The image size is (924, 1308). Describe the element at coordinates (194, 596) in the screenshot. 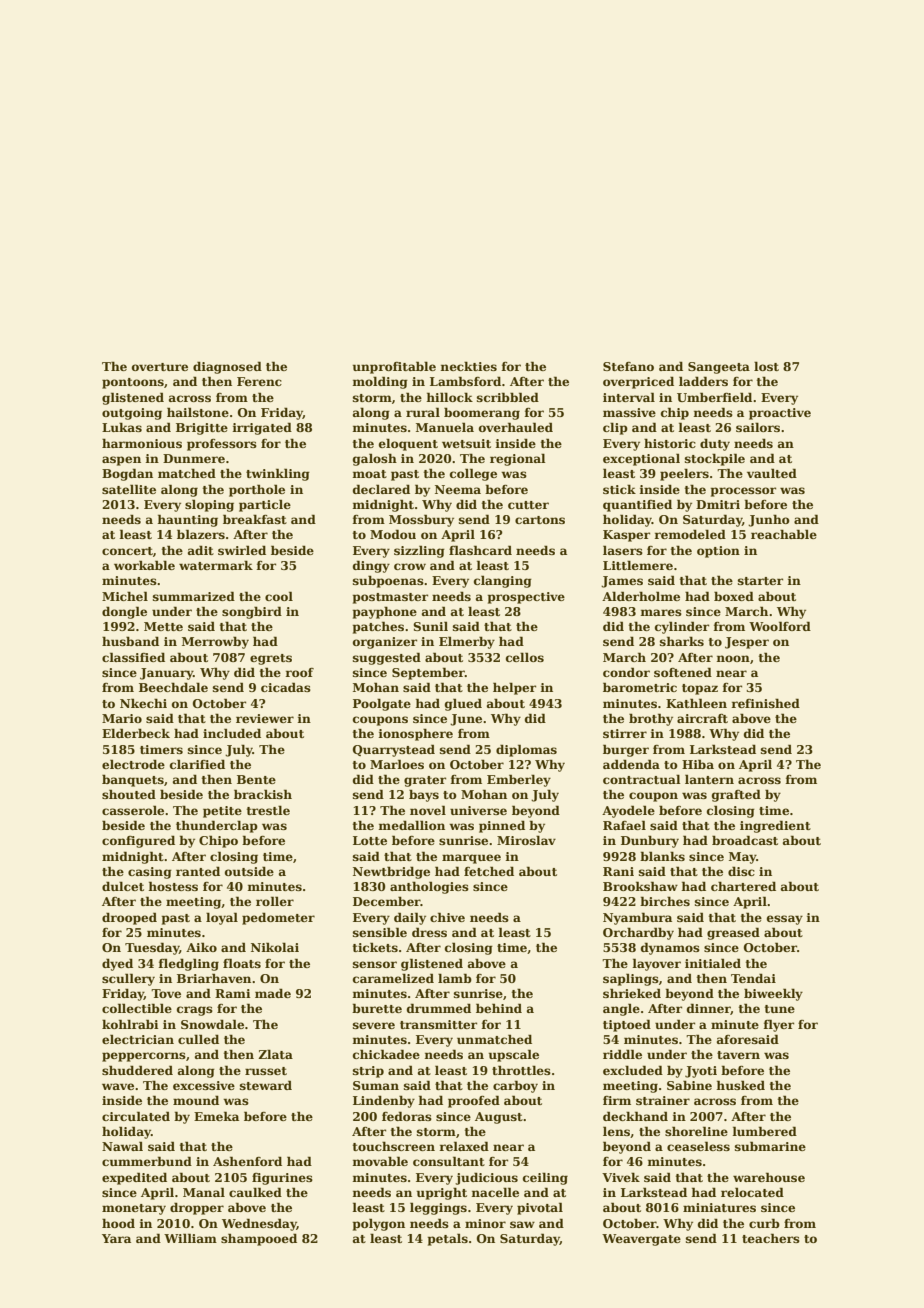

I see `summarized` at that location.
